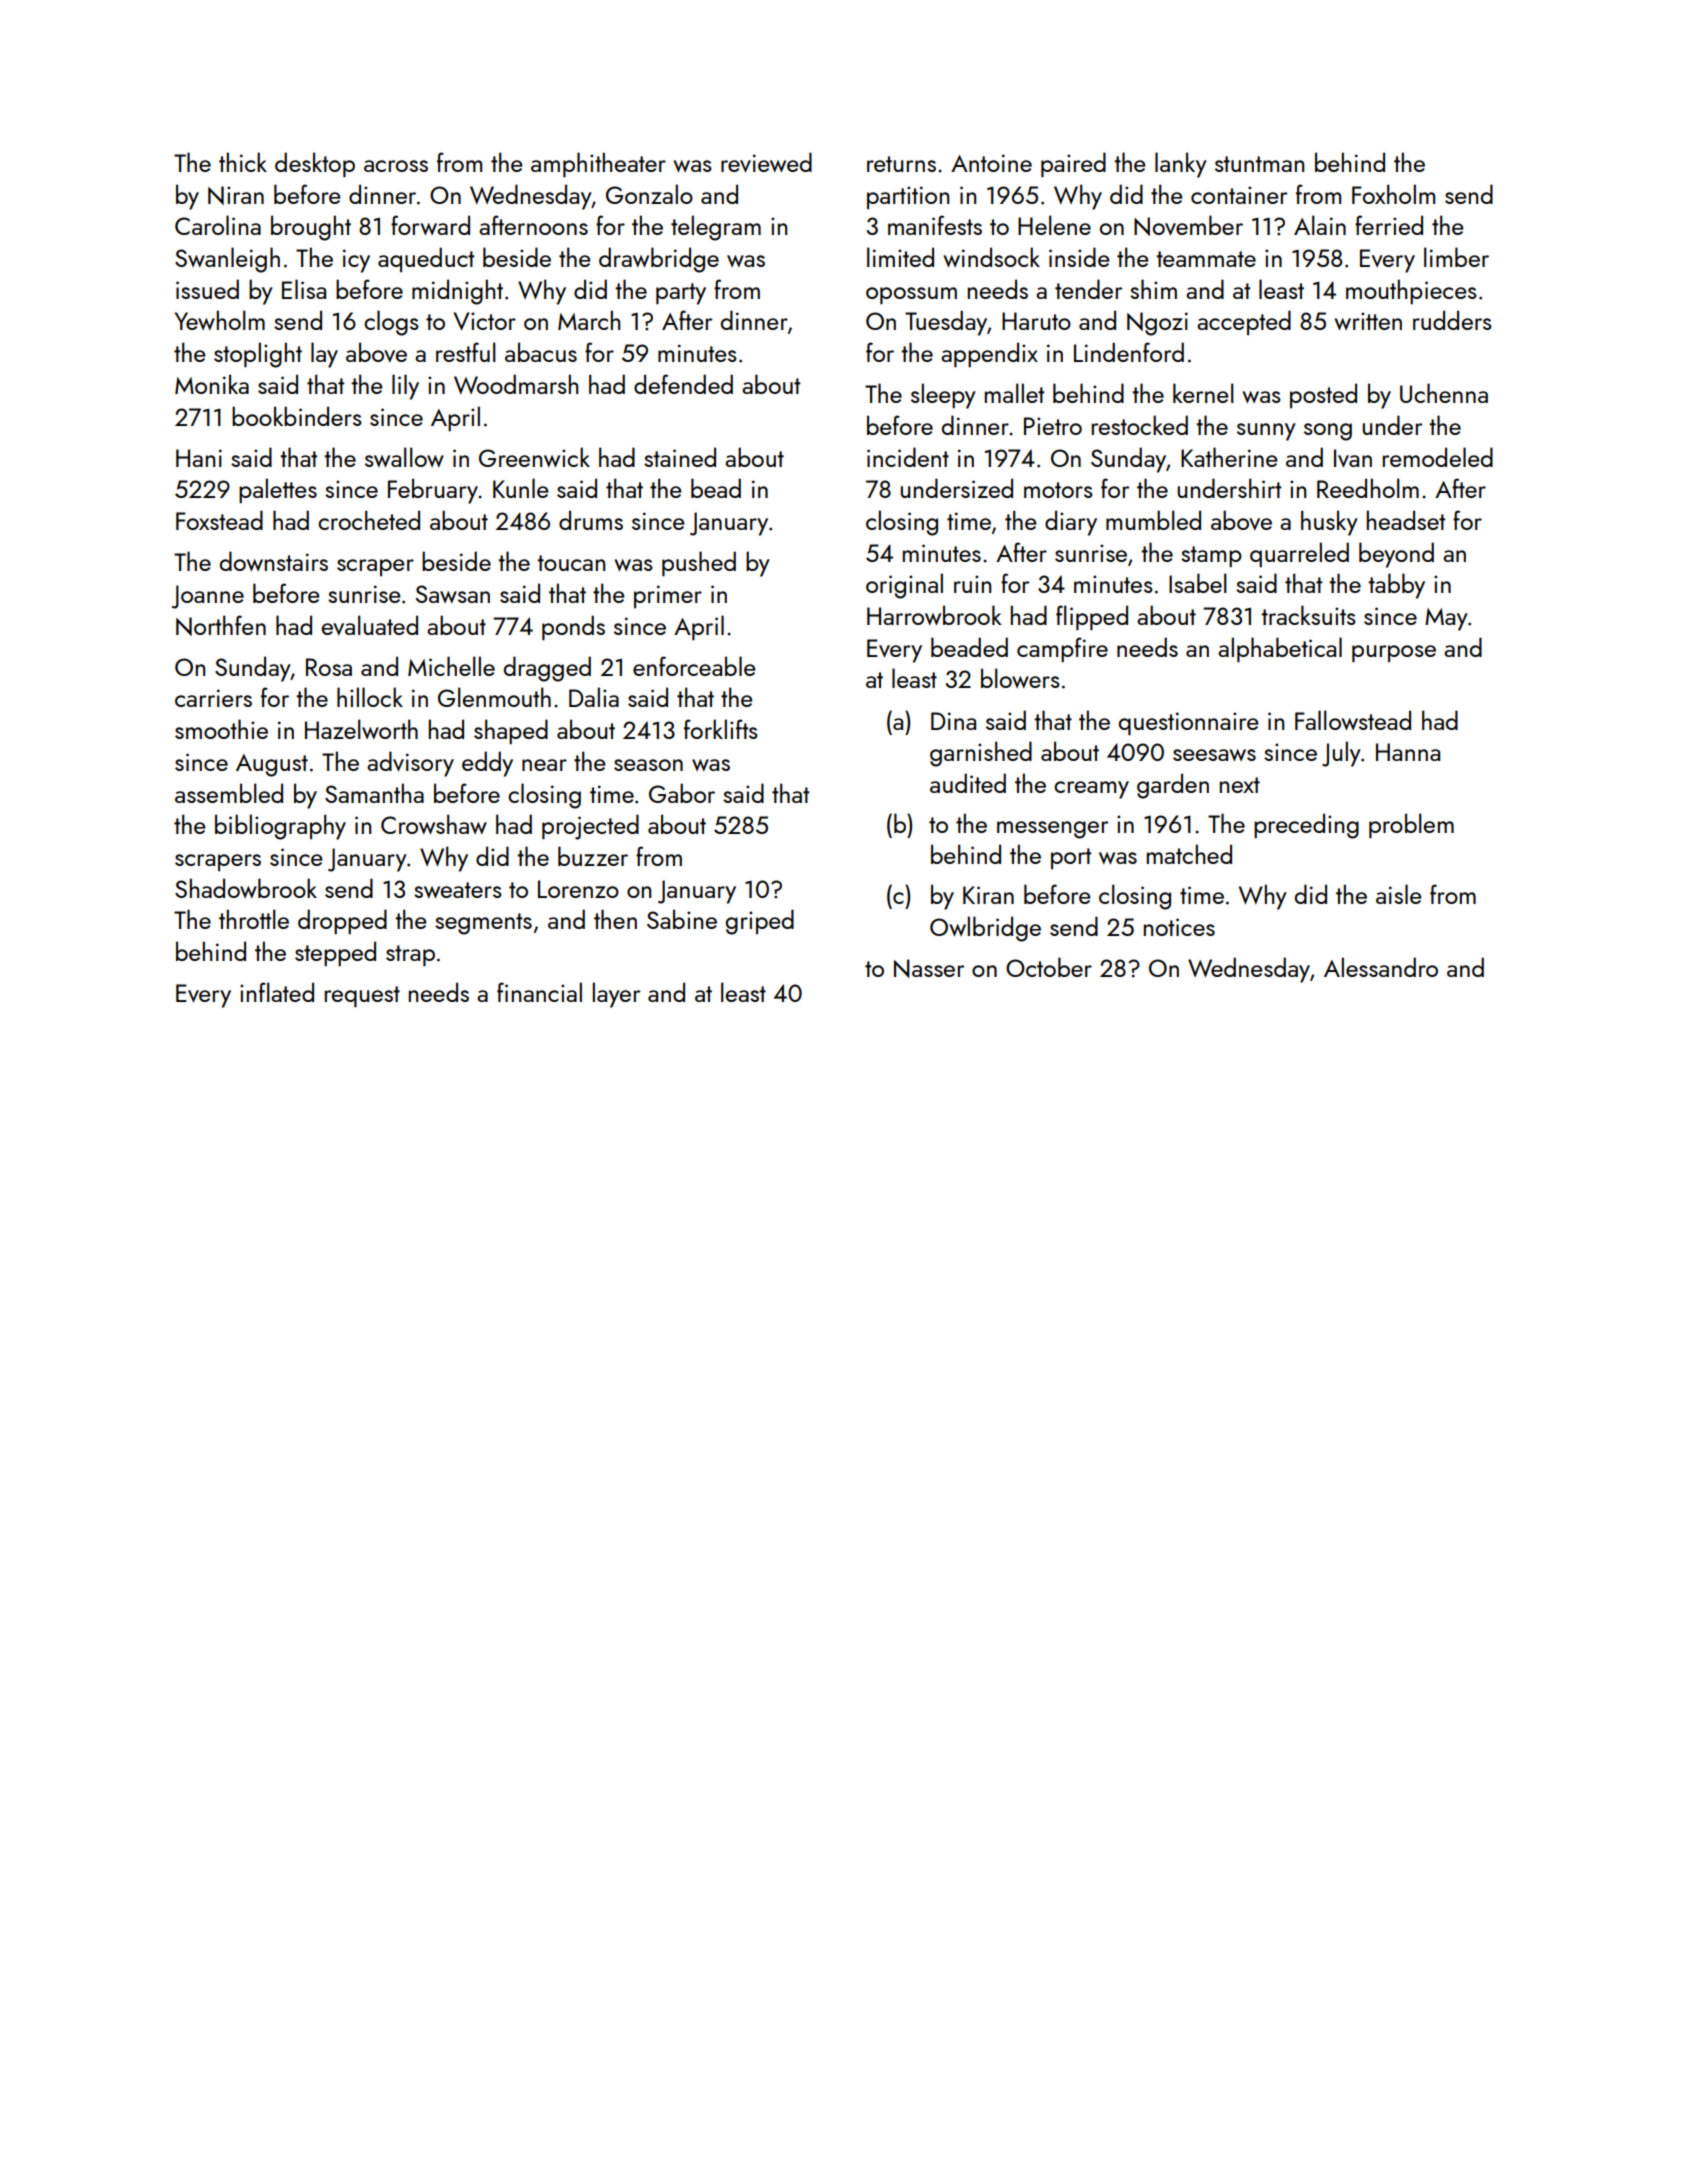 Image resolution: width=1683 pixels, height=2178 pixels. Describe the element at coordinates (766, 162) in the screenshot. I see `reviewed` at that location.
